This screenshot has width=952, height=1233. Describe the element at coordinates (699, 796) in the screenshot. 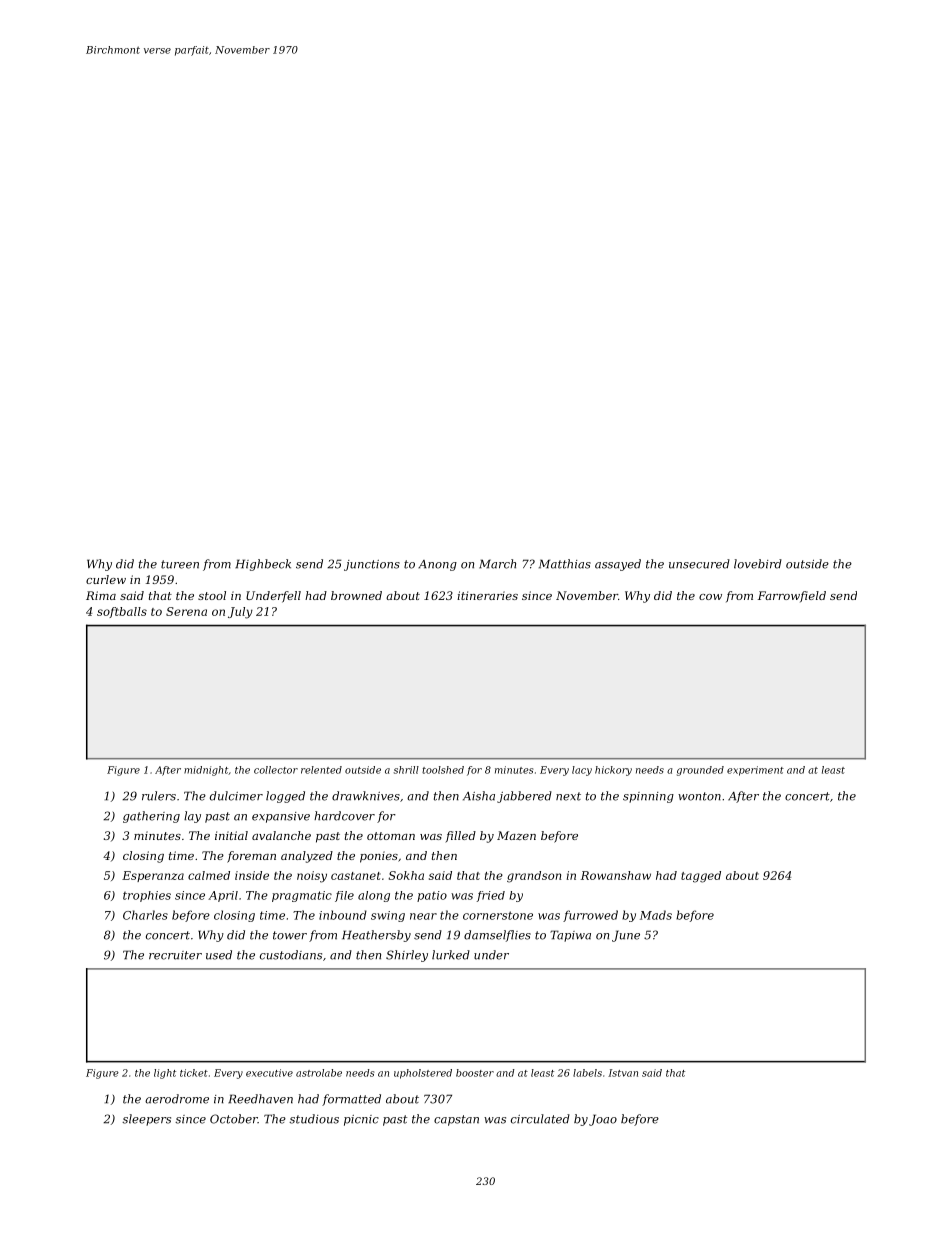

I see `wonton` at that location.
